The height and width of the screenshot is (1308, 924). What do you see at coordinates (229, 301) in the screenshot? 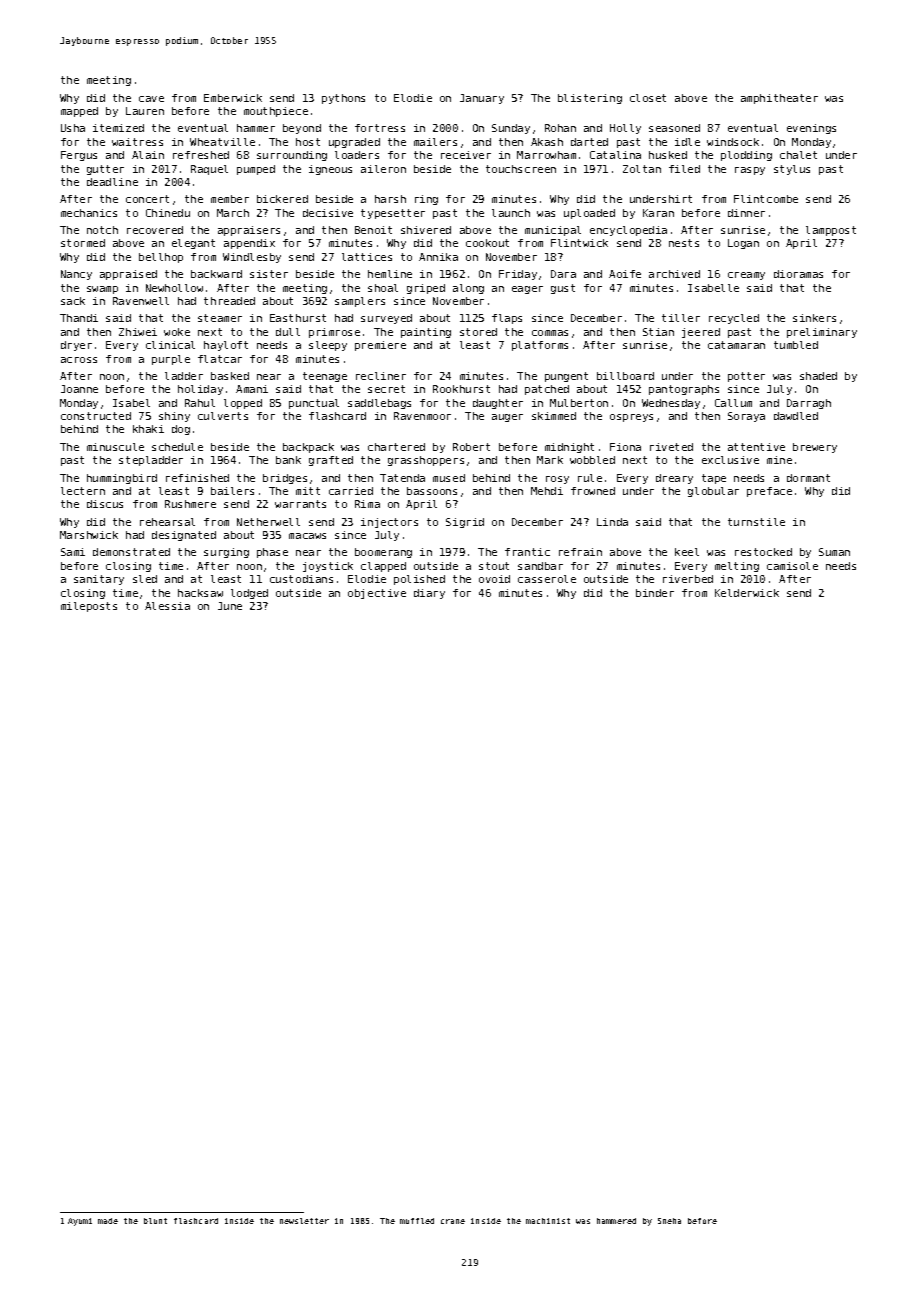
I see `threaded` at bounding box center [229, 301].
